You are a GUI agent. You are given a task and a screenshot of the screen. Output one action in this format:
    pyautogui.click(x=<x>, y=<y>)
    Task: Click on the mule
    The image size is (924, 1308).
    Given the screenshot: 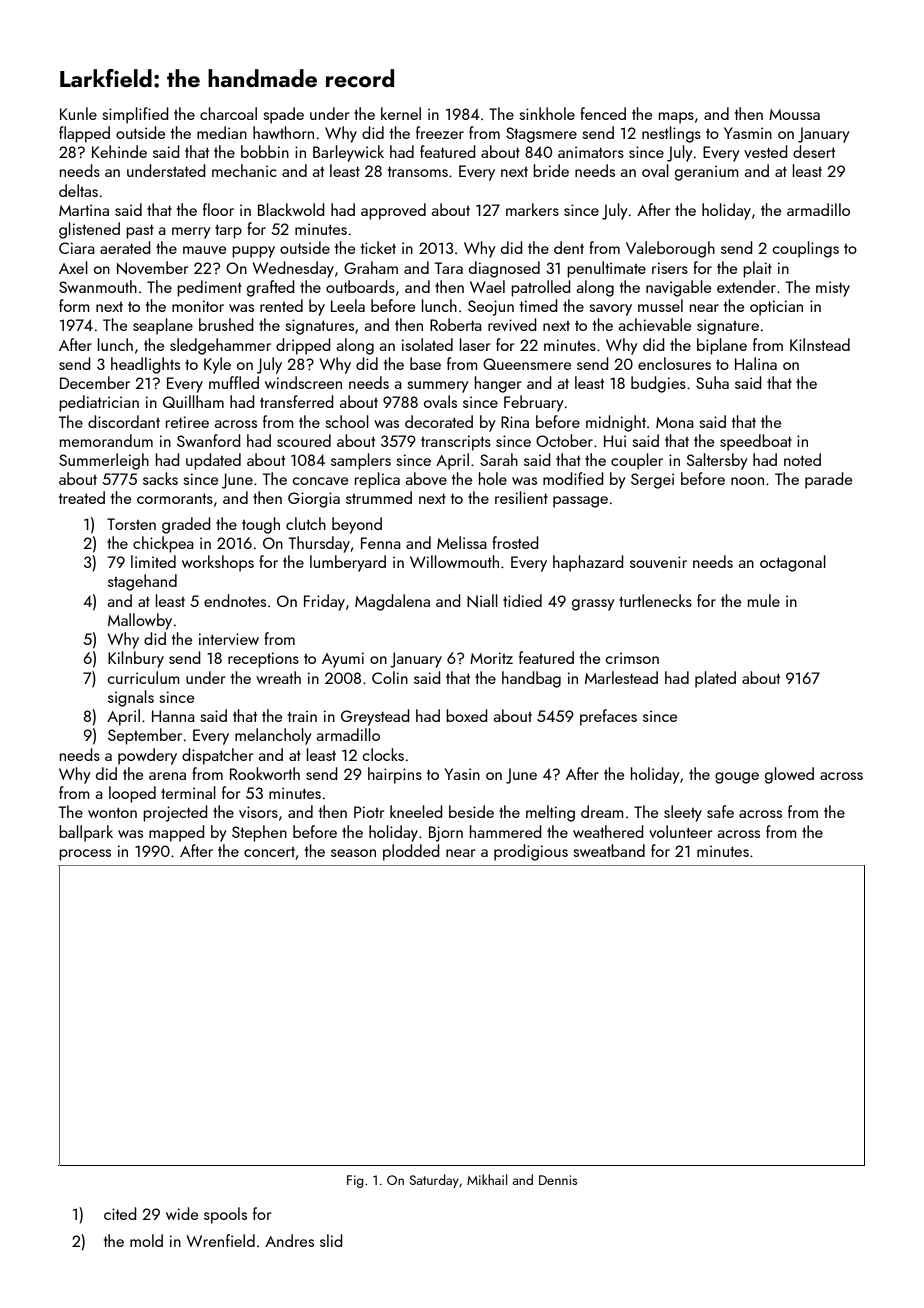 What is the action you would take?
    pyautogui.click(x=764, y=600)
